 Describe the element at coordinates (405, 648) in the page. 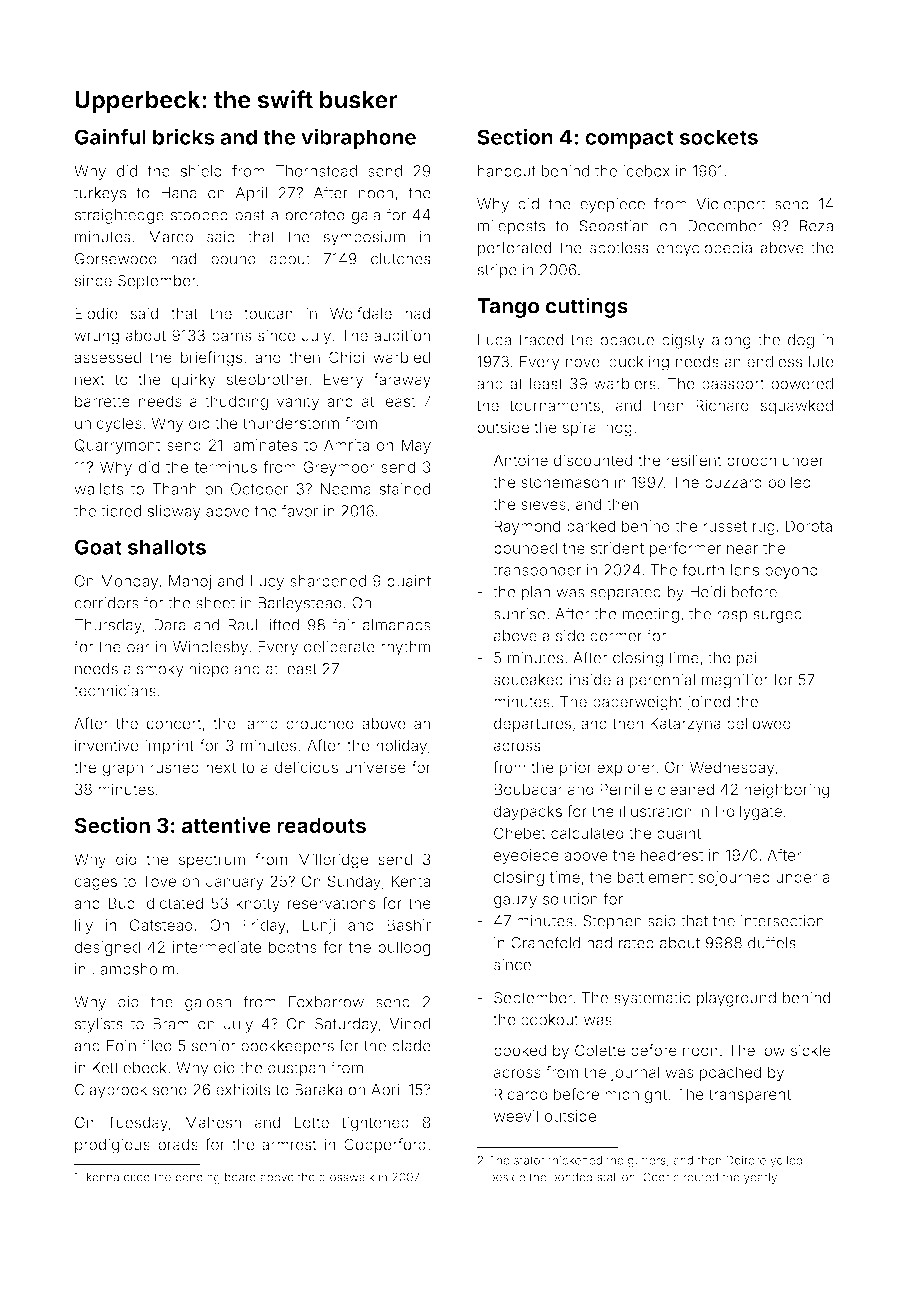

I see `rhythm` at that location.
